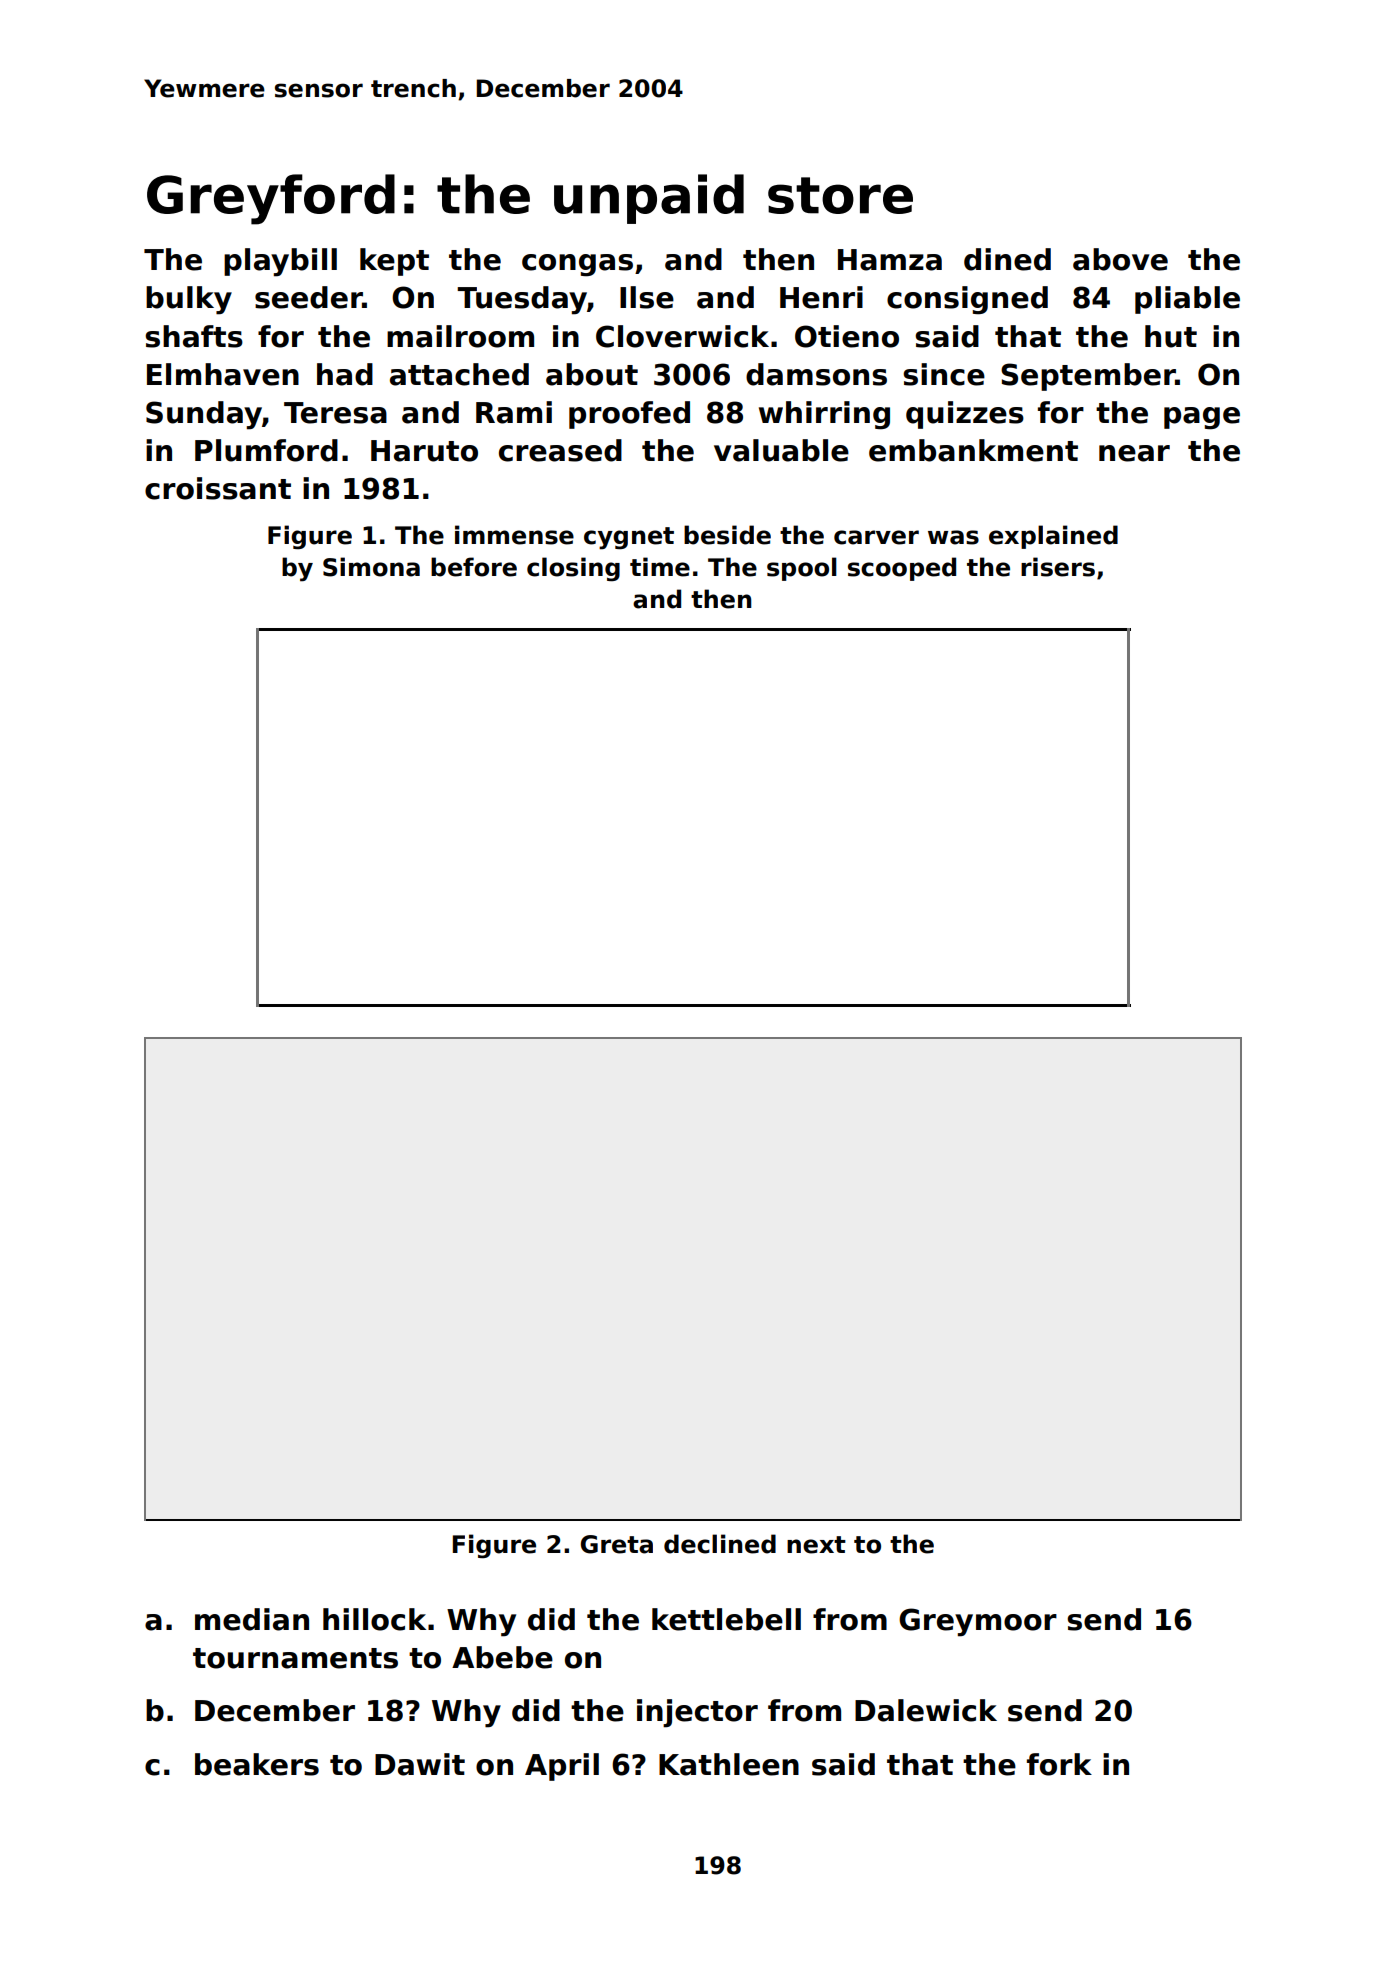 This page has width=1386, height=1969. What do you see at coordinates (802, 569) in the page?
I see `spool` at bounding box center [802, 569].
